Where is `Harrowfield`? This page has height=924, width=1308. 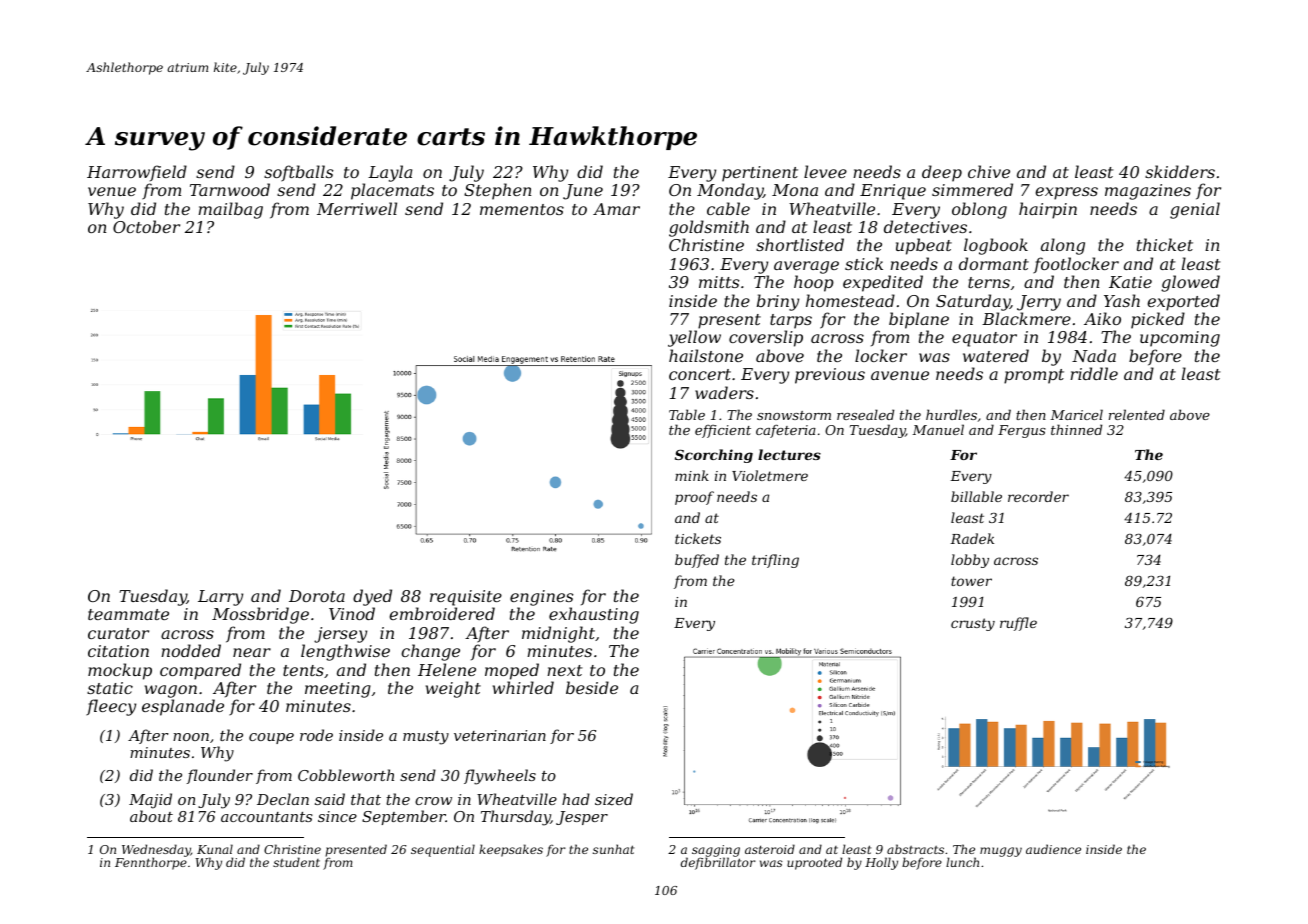
Harrowfield is located at coordinates (137, 173).
